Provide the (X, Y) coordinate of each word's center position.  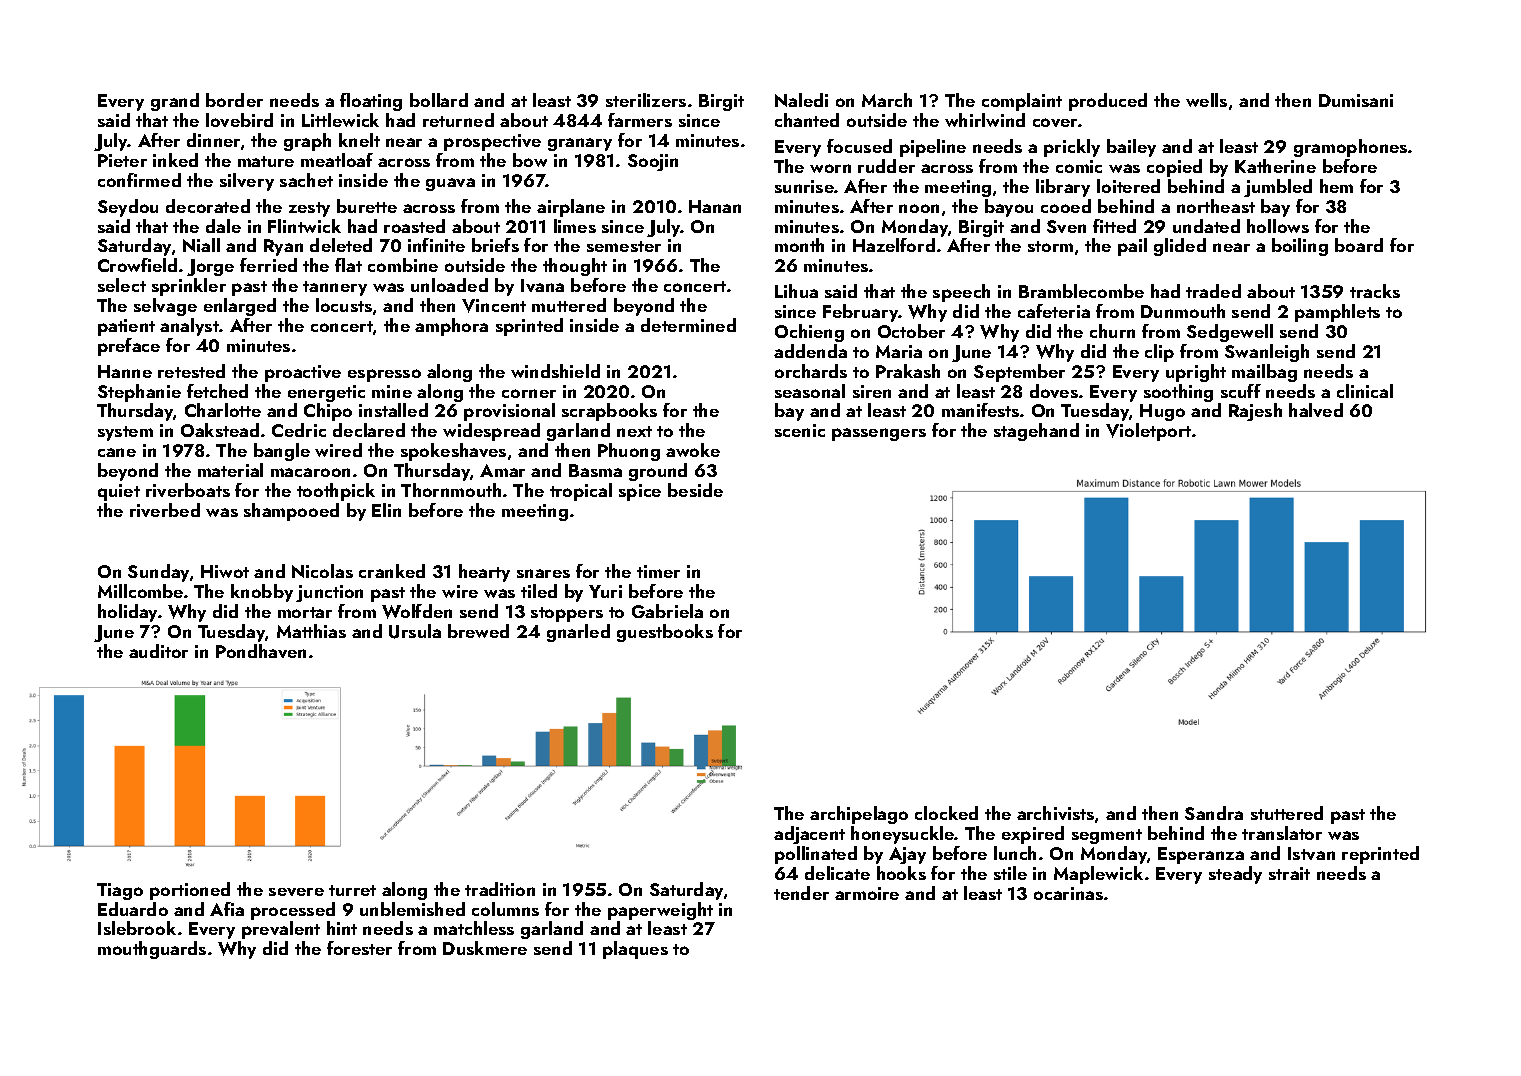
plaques (635, 950)
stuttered (1287, 813)
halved (1316, 410)
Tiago (120, 891)
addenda (810, 351)
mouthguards (152, 950)
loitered (1128, 186)
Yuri (605, 591)
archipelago (859, 815)
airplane (571, 208)
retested (191, 371)
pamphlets (1337, 313)
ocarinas (1068, 893)
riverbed (165, 510)
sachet (306, 180)
